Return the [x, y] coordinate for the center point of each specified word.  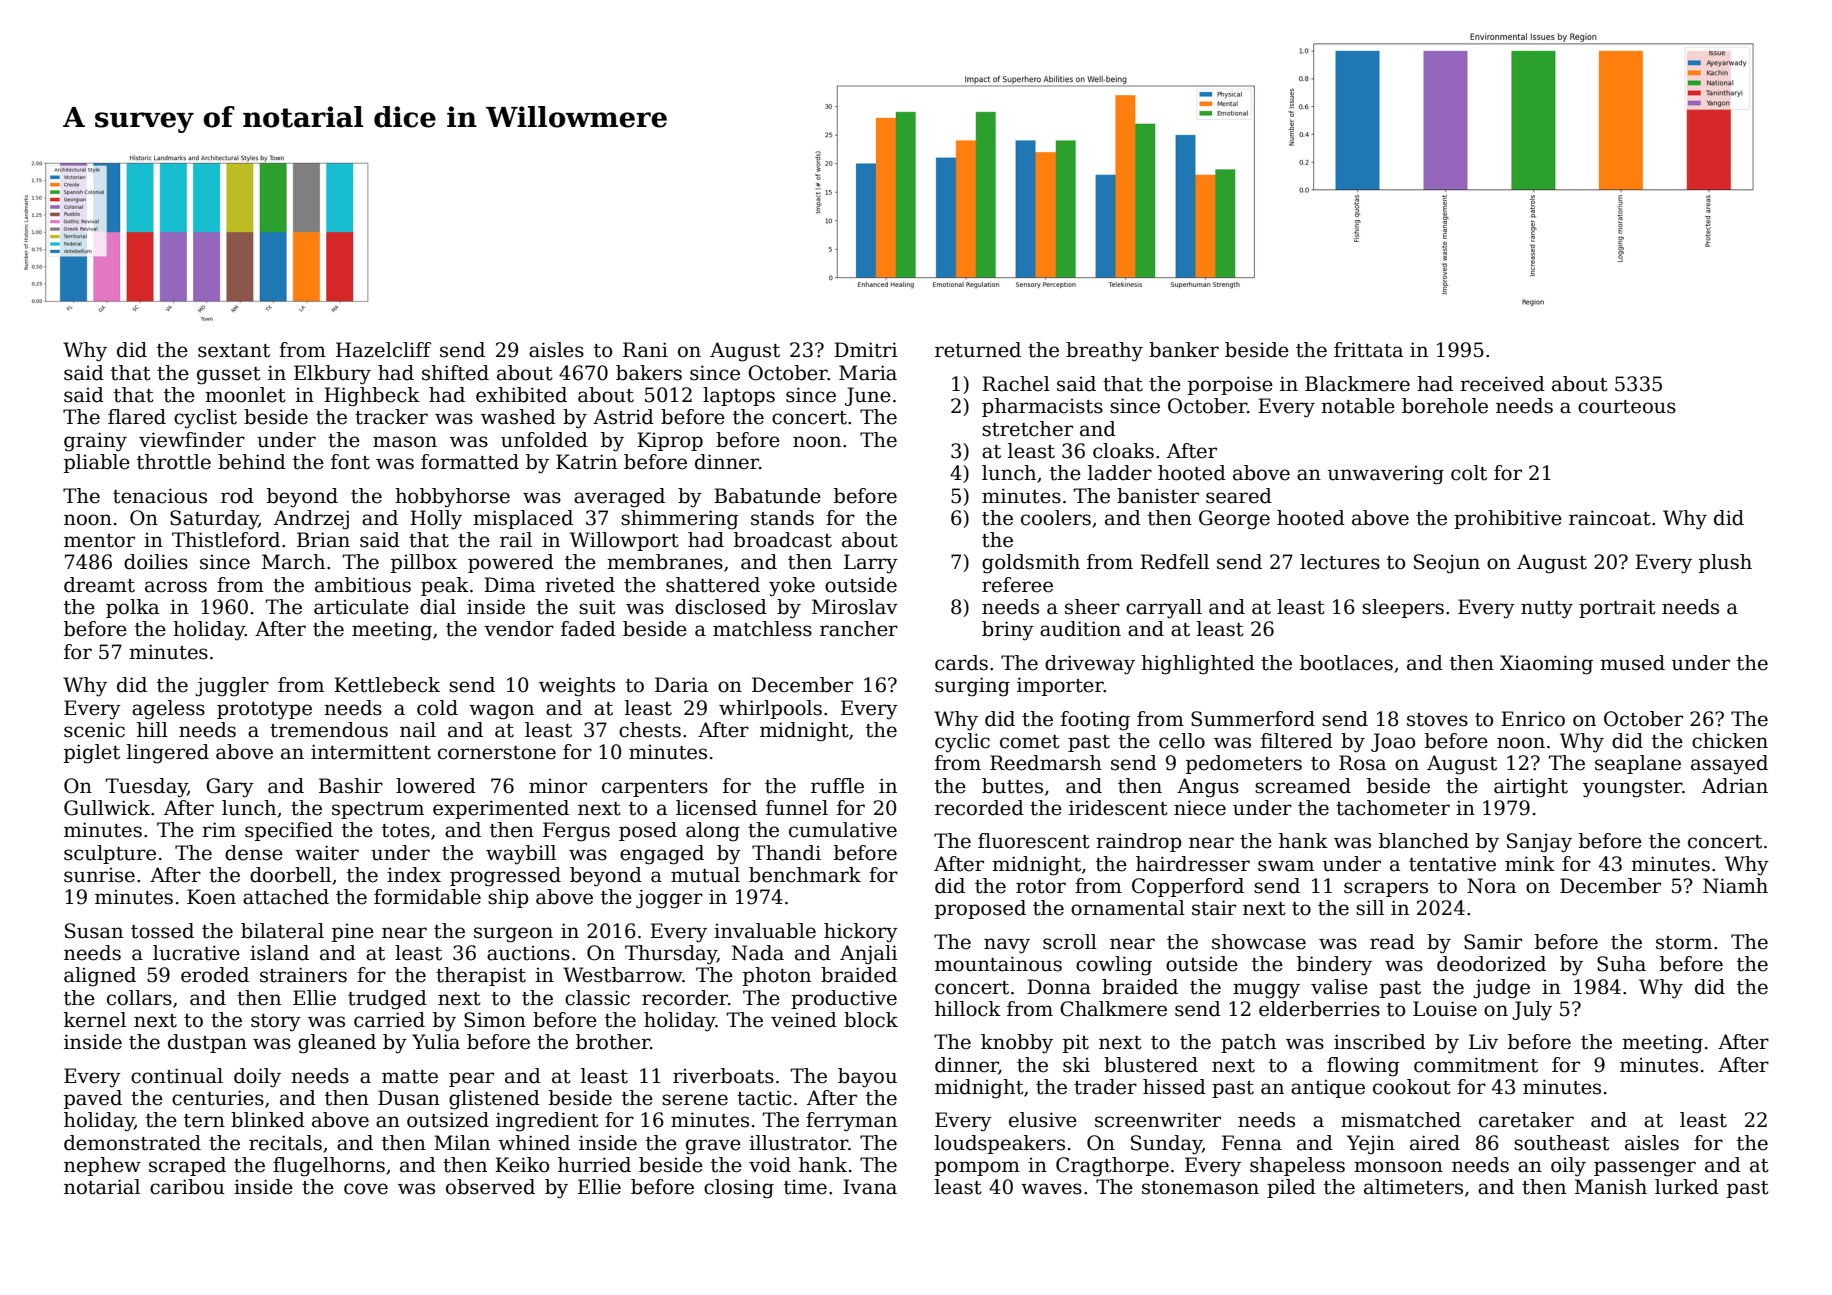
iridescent [1118, 808]
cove [366, 1189]
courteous [1627, 407]
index [414, 875]
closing [739, 1189]
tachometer [1393, 808]
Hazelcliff [383, 350]
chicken [1730, 741]
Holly [436, 520]
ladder [1120, 473]
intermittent [371, 752]
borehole [1445, 406]
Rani [645, 350]
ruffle [837, 786]
